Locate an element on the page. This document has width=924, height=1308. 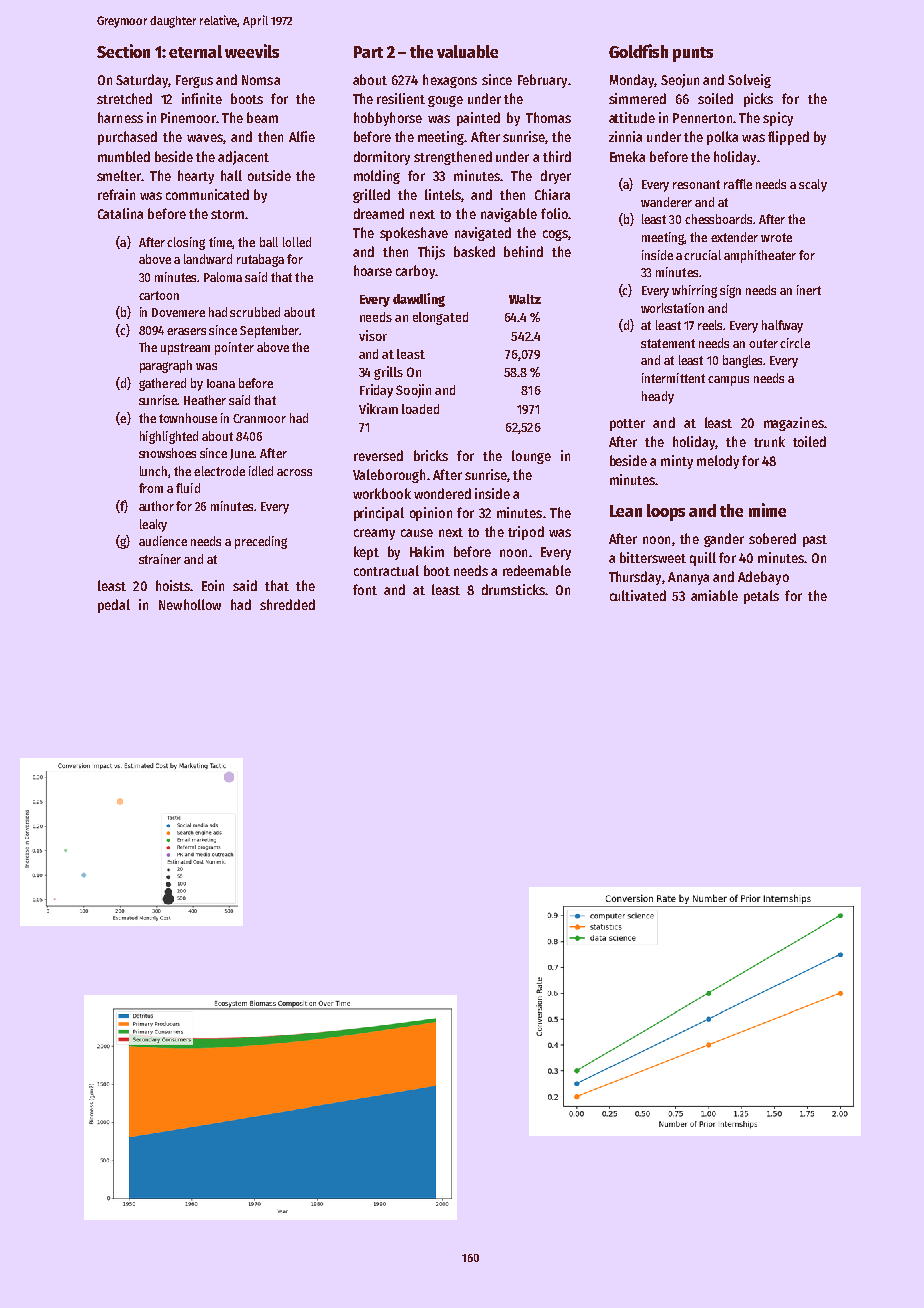
idled is located at coordinates (261, 471).
